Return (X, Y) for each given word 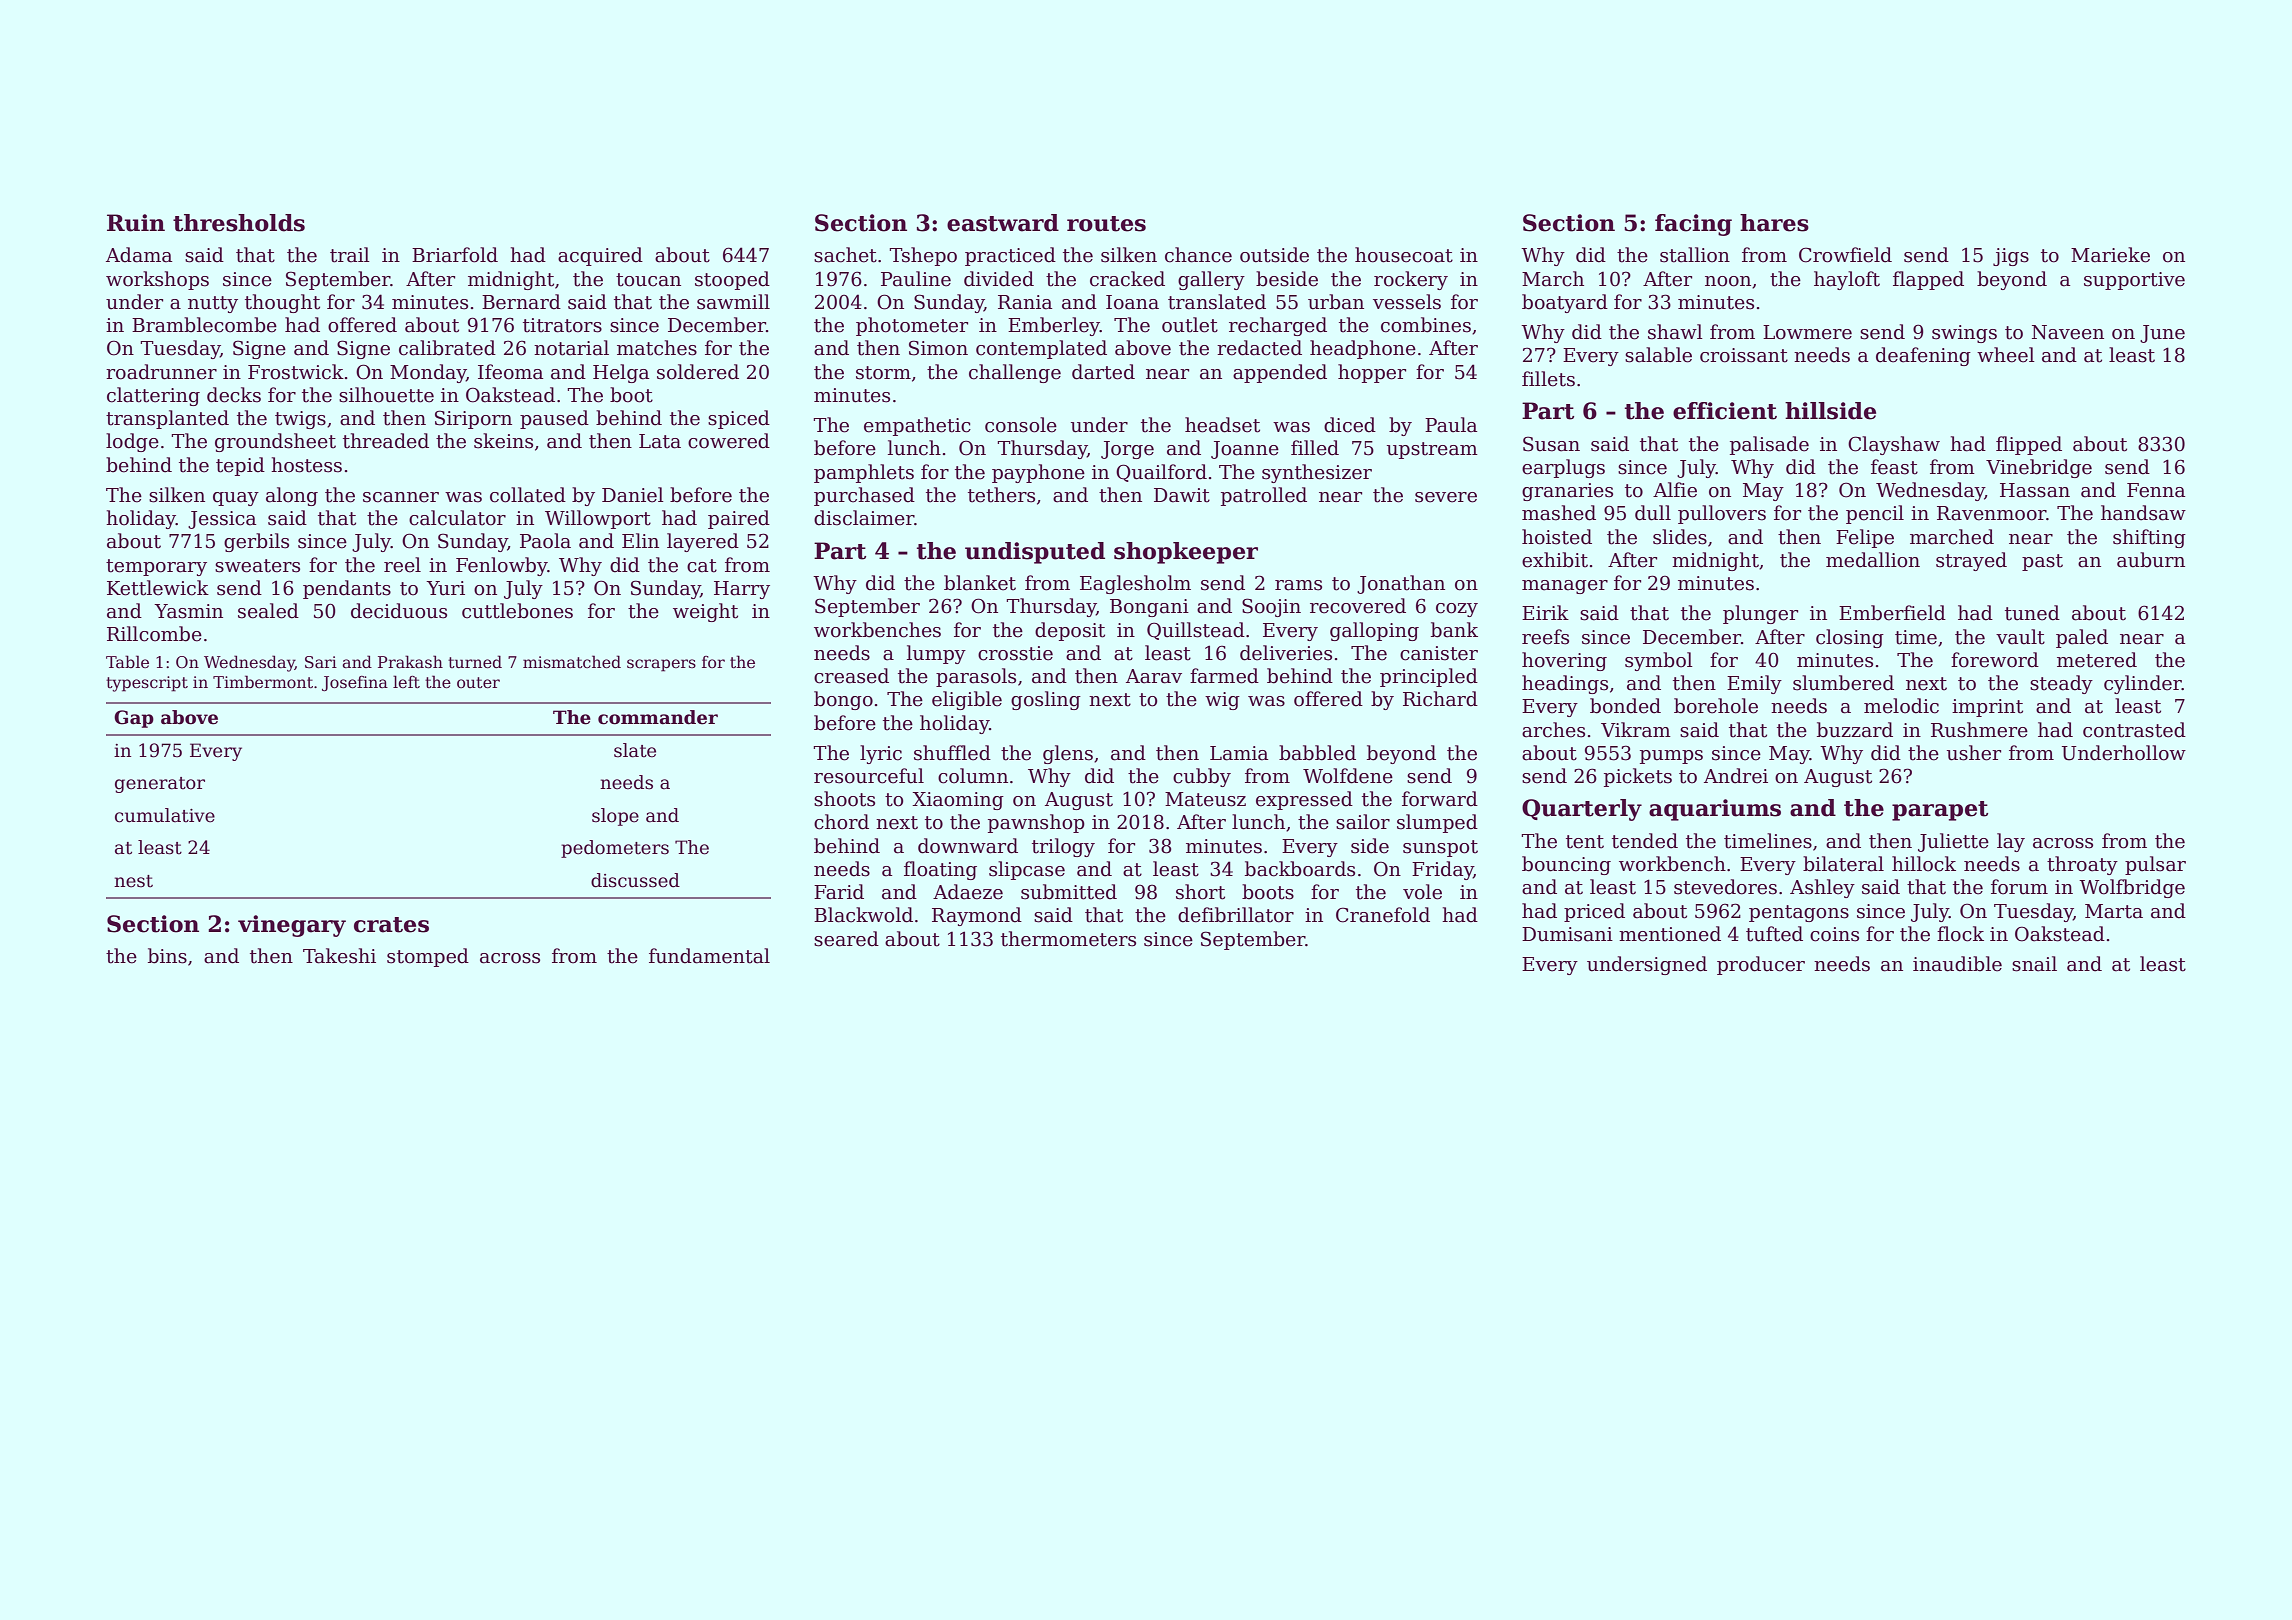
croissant (1744, 355)
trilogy (1063, 847)
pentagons (1799, 913)
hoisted (1557, 537)
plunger (1760, 614)
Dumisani (1567, 934)
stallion (1695, 255)
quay (236, 499)
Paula (1451, 425)
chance (1198, 255)
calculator (457, 518)
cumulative (165, 815)
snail (2034, 964)
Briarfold (455, 255)
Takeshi (339, 956)
